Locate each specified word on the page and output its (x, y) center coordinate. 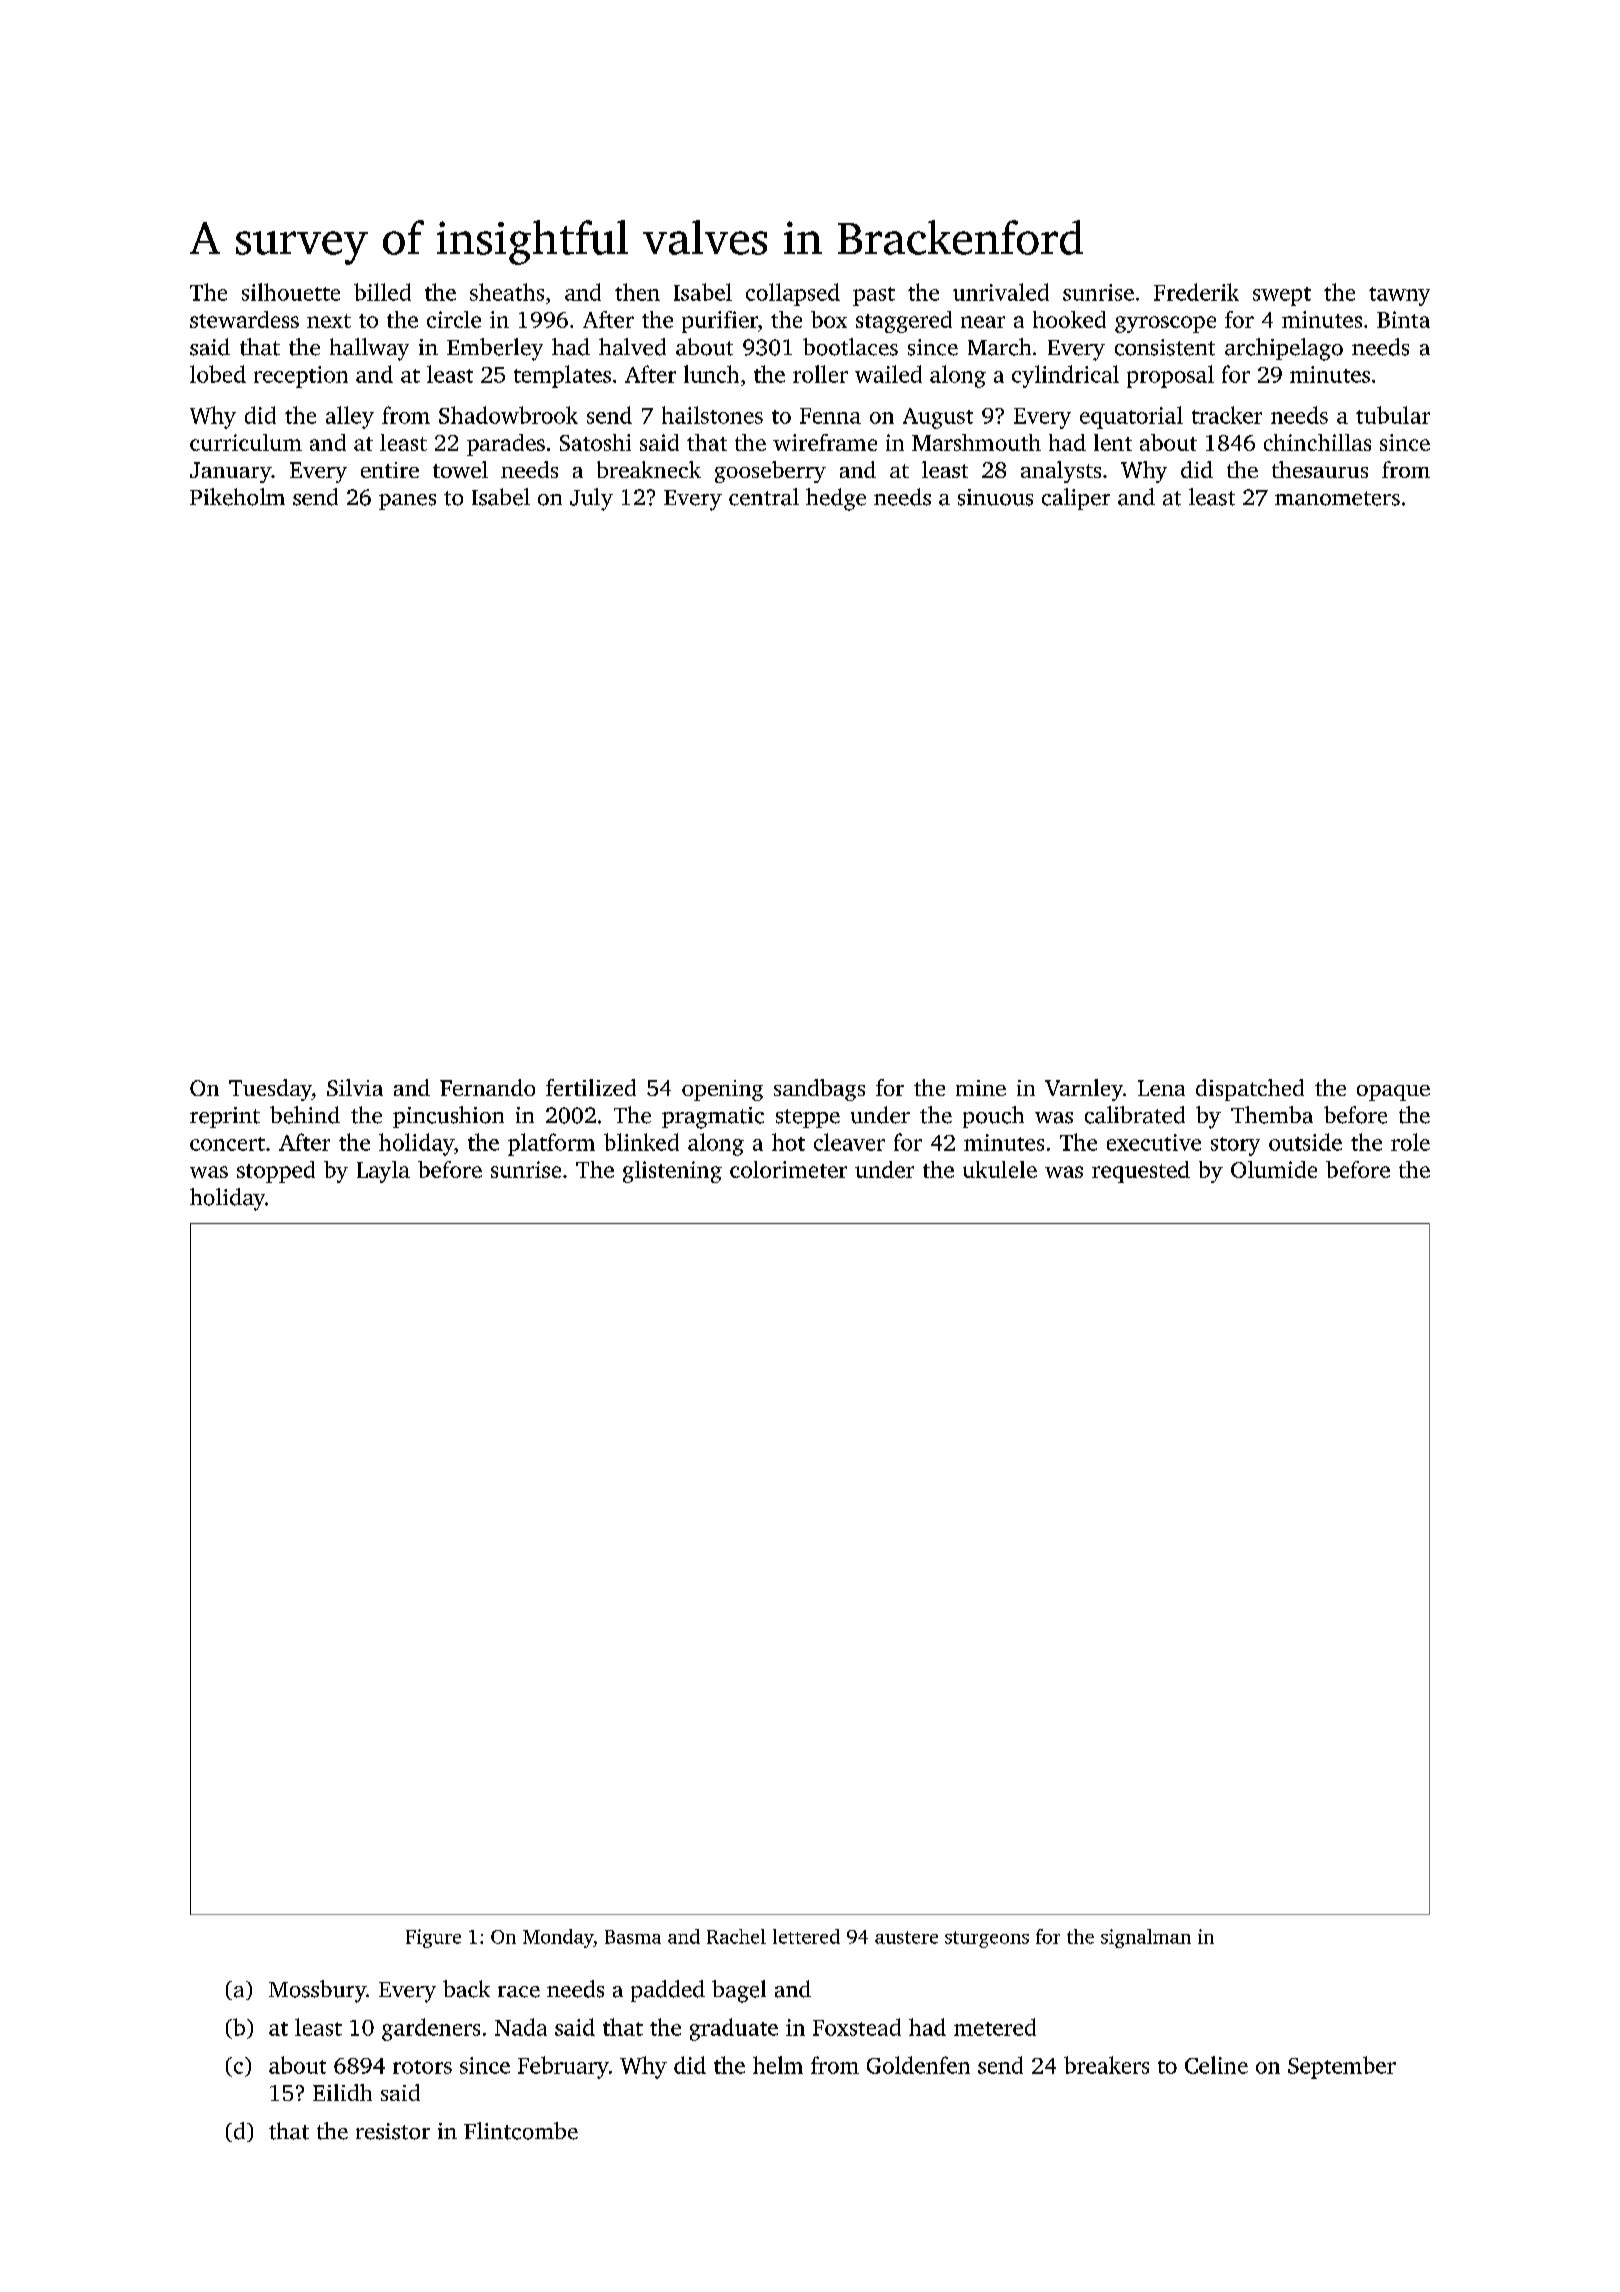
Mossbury (318, 1991)
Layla (383, 1172)
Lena (1161, 1088)
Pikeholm (237, 497)
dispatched (1250, 1090)
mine (981, 1088)
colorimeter (788, 1169)
